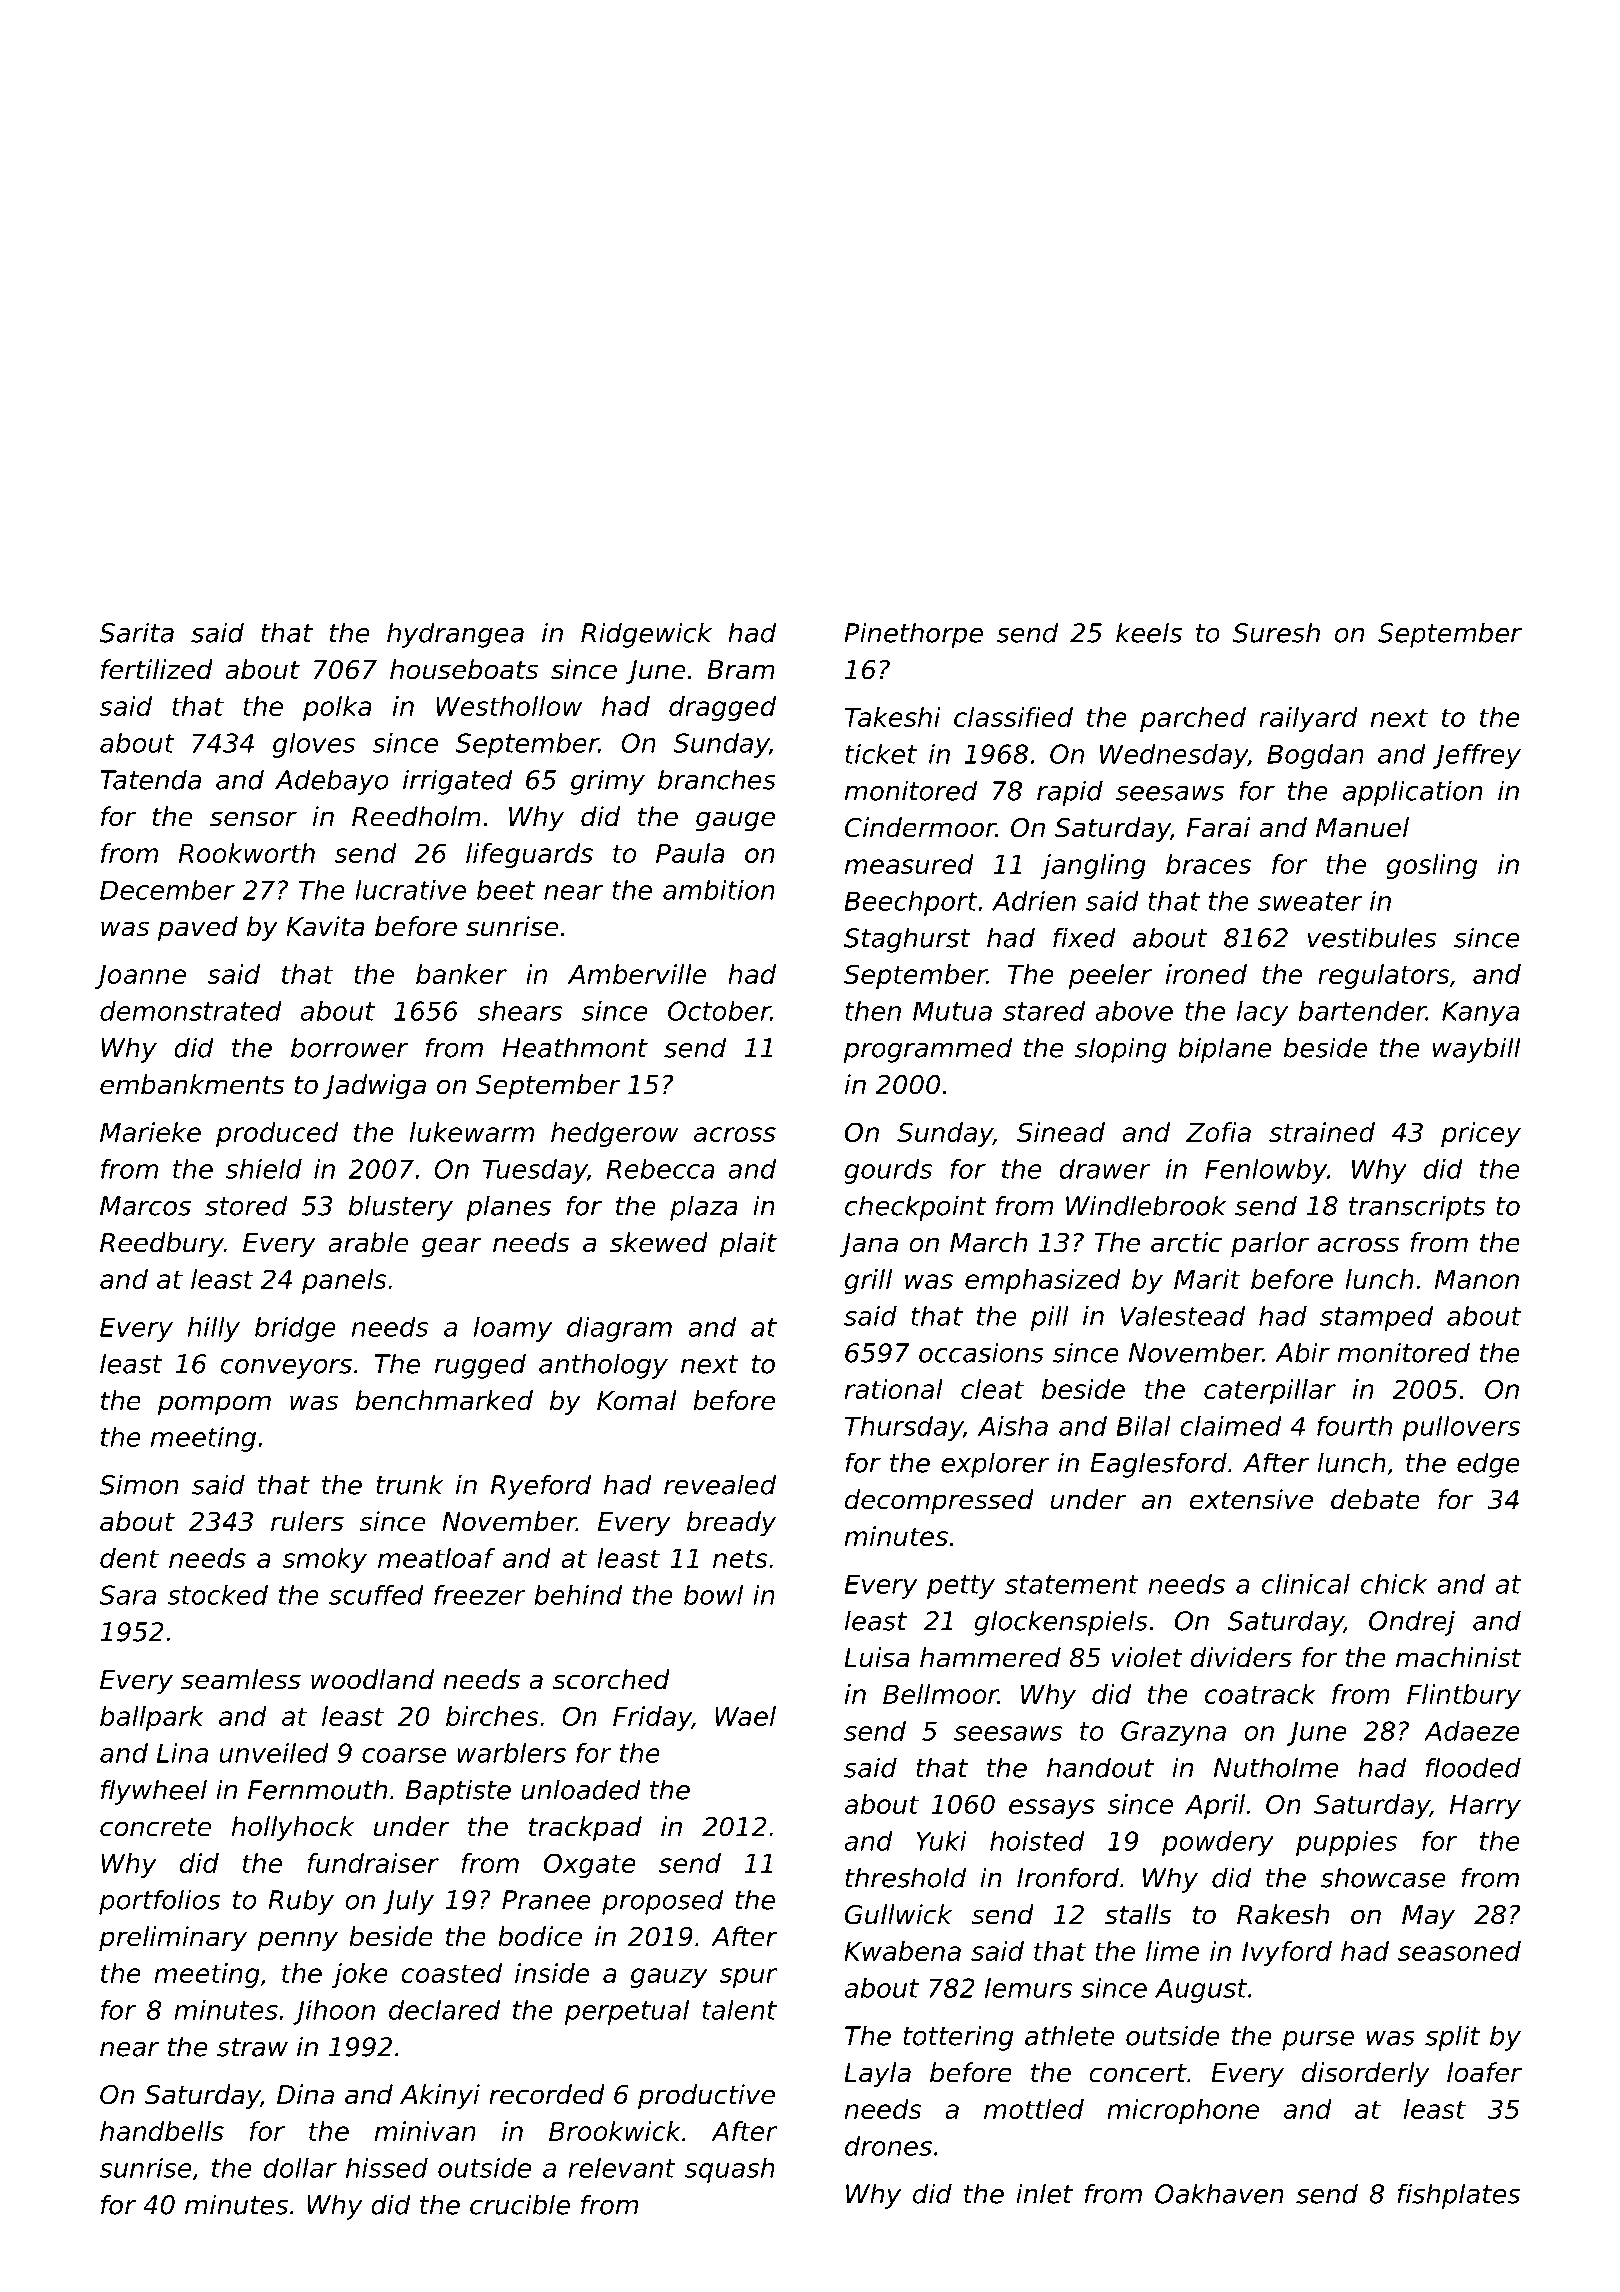 The image size is (1620, 2292). What do you see at coordinates (575, 1047) in the screenshot?
I see `Heathmont` at bounding box center [575, 1047].
